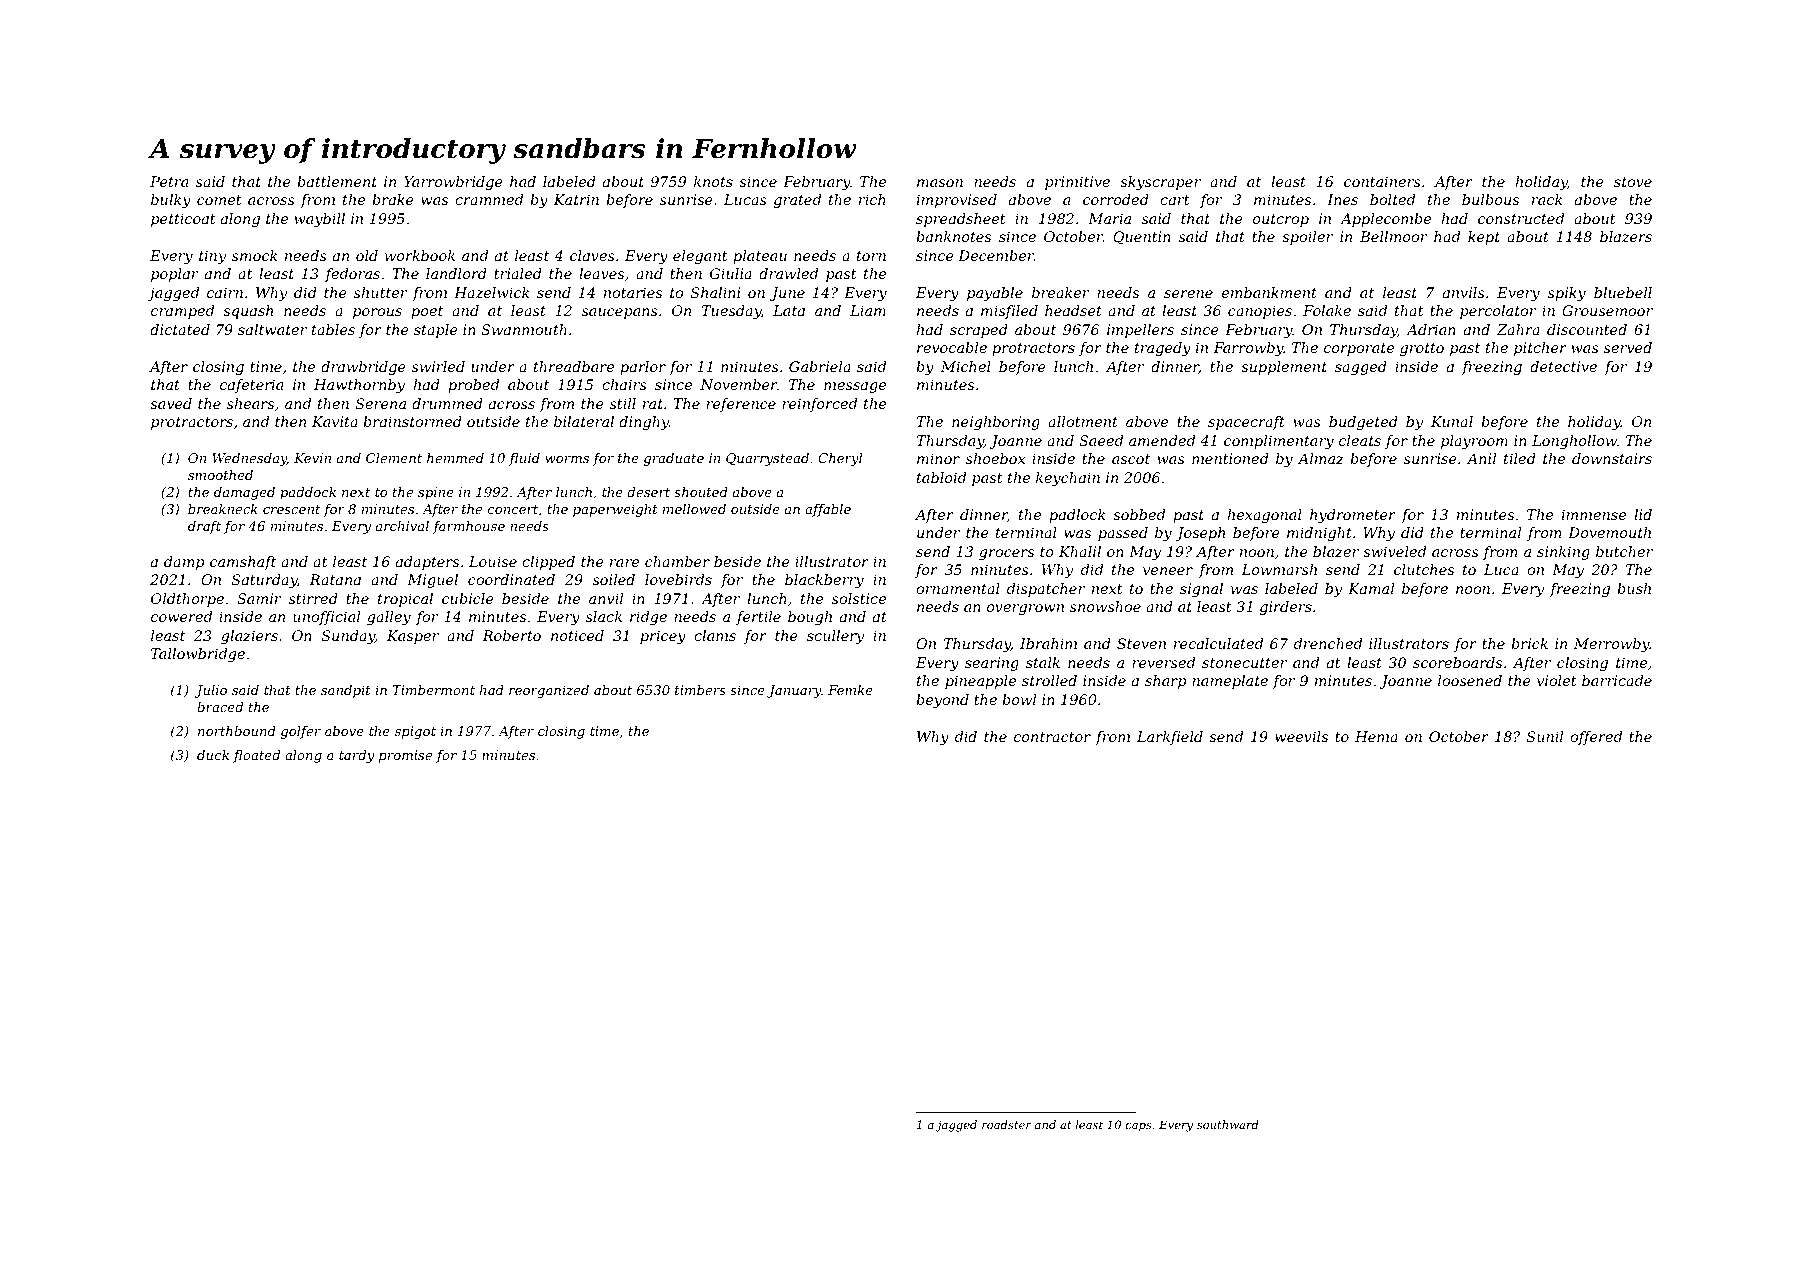 The width and height of the image is (1803, 1275). What do you see at coordinates (942, 701) in the image?
I see `beyond` at bounding box center [942, 701].
